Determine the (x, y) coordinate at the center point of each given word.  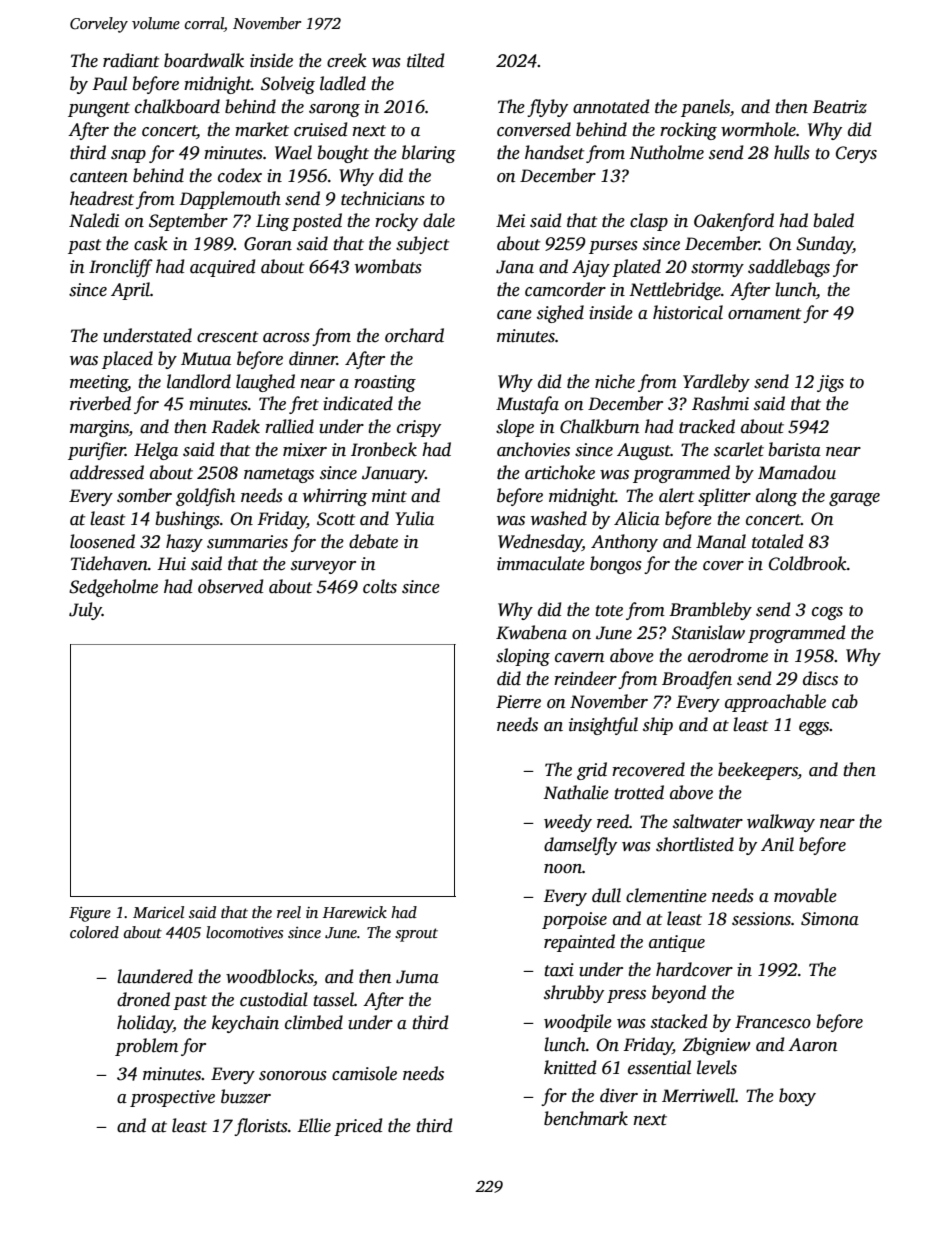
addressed (107, 472)
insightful (603, 726)
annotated (611, 106)
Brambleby (710, 611)
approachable (775, 703)
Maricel (158, 912)
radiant (131, 60)
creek (347, 60)
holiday (145, 1024)
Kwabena (531, 632)
